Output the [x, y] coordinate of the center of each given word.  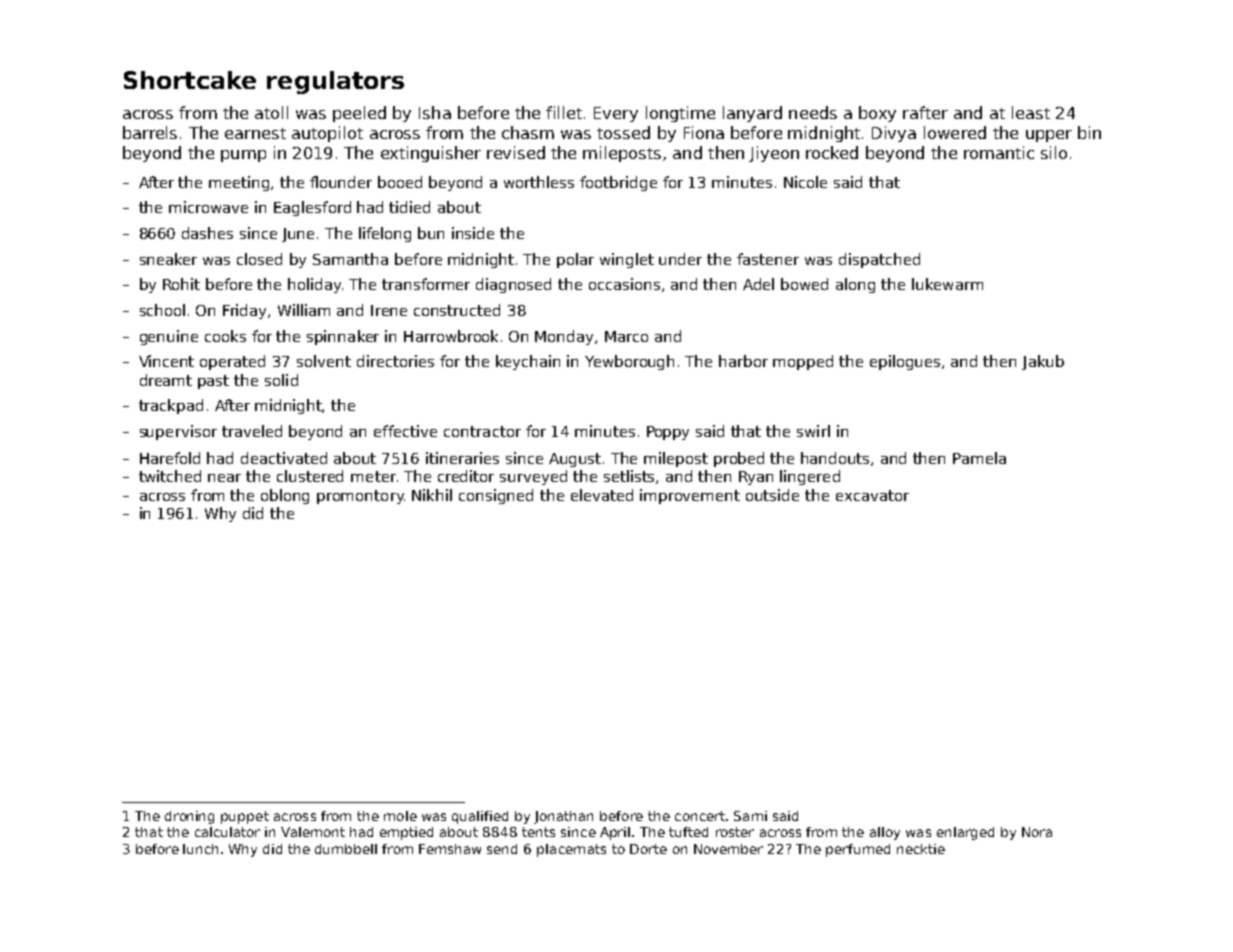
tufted [688, 832]
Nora [1037, 832]
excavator [872, 495]
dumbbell [346, 849]
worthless [539, 182]
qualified [480, 817]
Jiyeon [774, 154]
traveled [252, 431]
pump [243, 156]
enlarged [965, 833]
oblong [285, 496]
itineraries [462, 458]
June [298, 235]
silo [1054, 152]
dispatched [879, 260]
